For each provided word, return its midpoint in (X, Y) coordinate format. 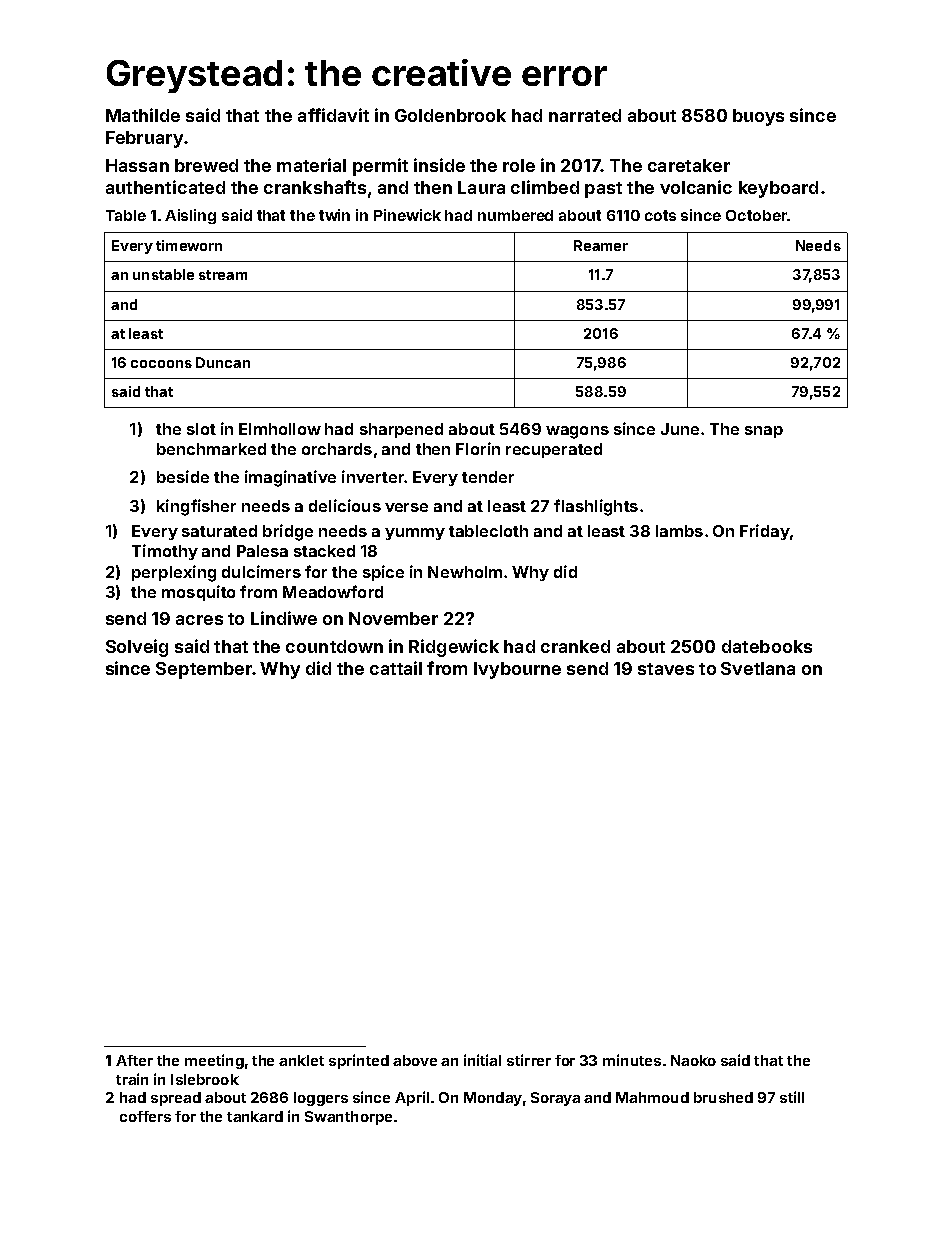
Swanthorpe (348, 1118)
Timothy (165, 552)
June (680, 429)
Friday (764, 532)
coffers (145, 1116)
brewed (206, 165)
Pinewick (407, 215)
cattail (396, 668)
